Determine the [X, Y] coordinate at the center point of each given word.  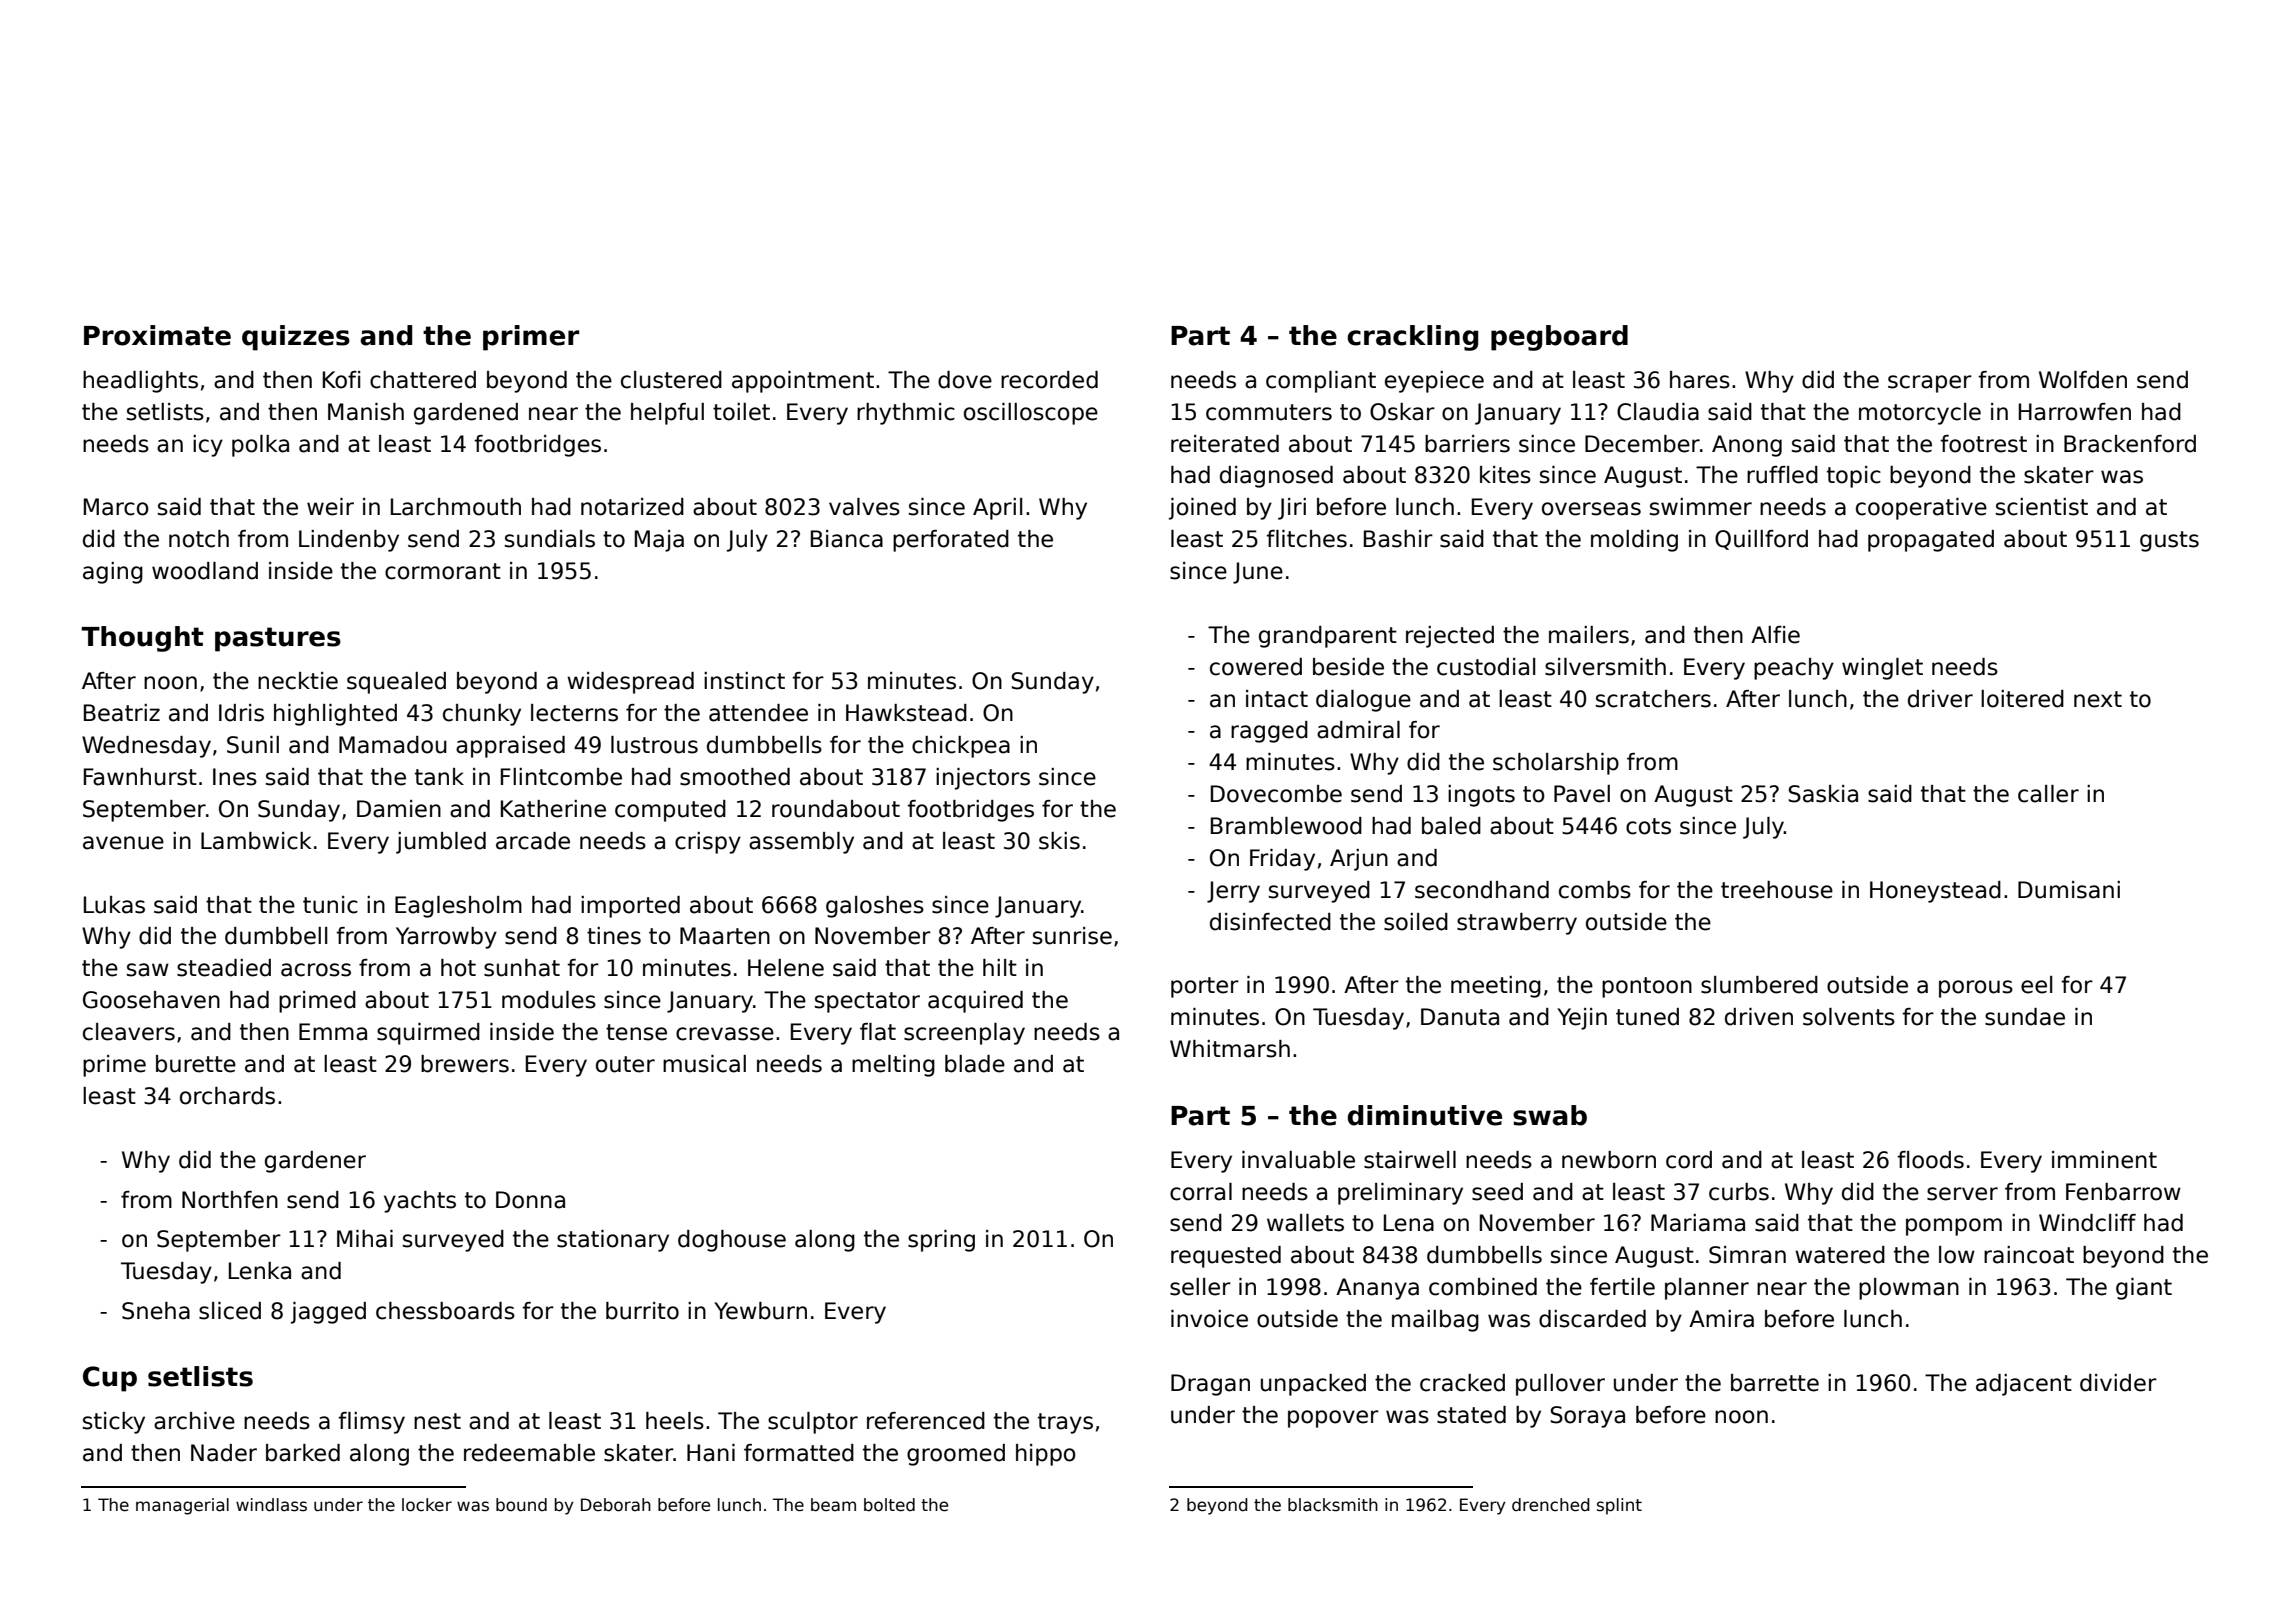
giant [2144, 1289]
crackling [1412, 338]
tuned [1647, 1017]
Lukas [114, 905]
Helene [786, 968]
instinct [744, 681]
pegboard [1559, 338]
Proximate [157, 335]
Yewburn [760, 1311]
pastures [278, 639]
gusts [2169, 541]
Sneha [156, 1311]
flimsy [371, 1423]
